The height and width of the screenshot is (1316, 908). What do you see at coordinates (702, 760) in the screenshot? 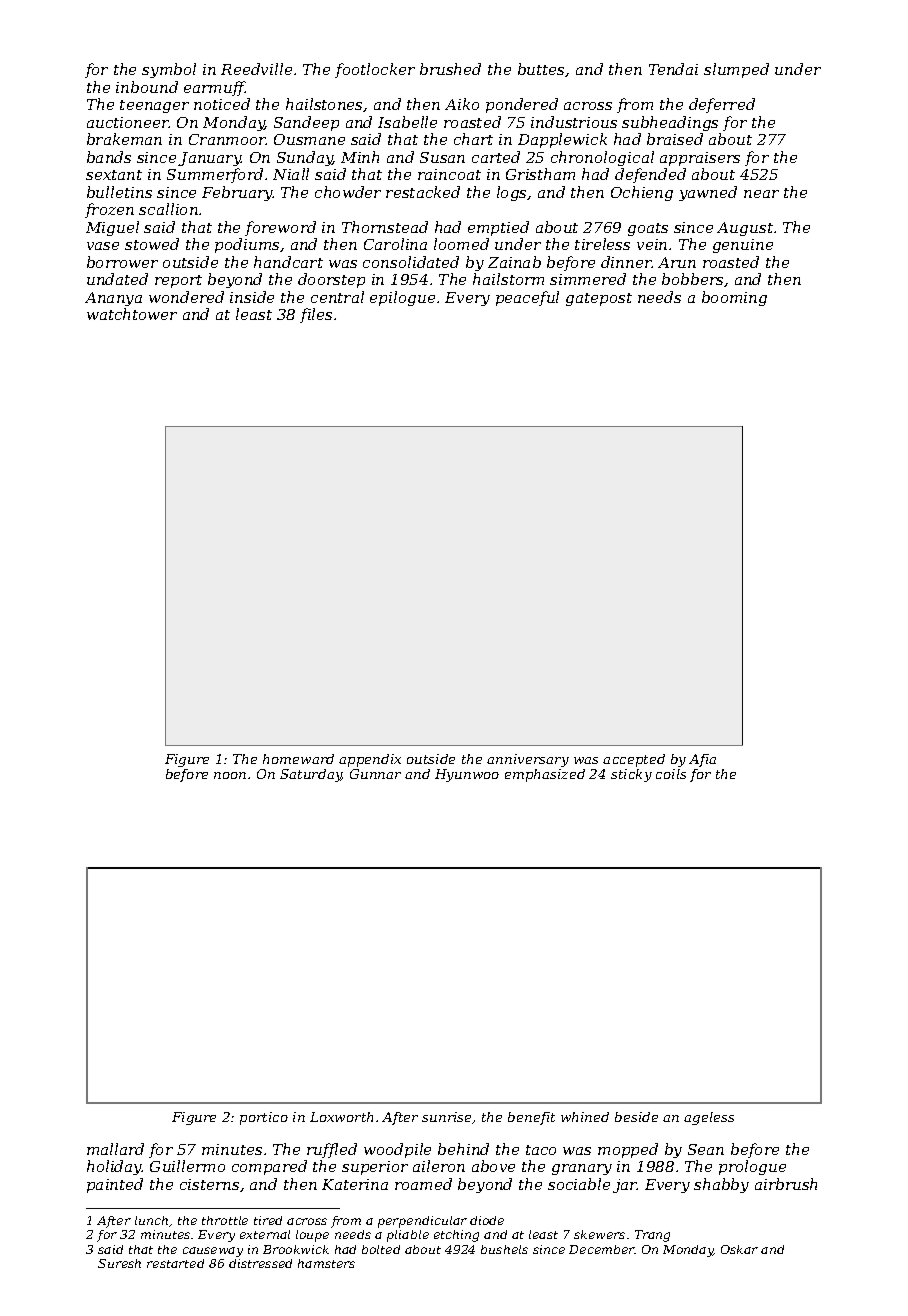
I see `Afia` at bounding box center [702, 760].
